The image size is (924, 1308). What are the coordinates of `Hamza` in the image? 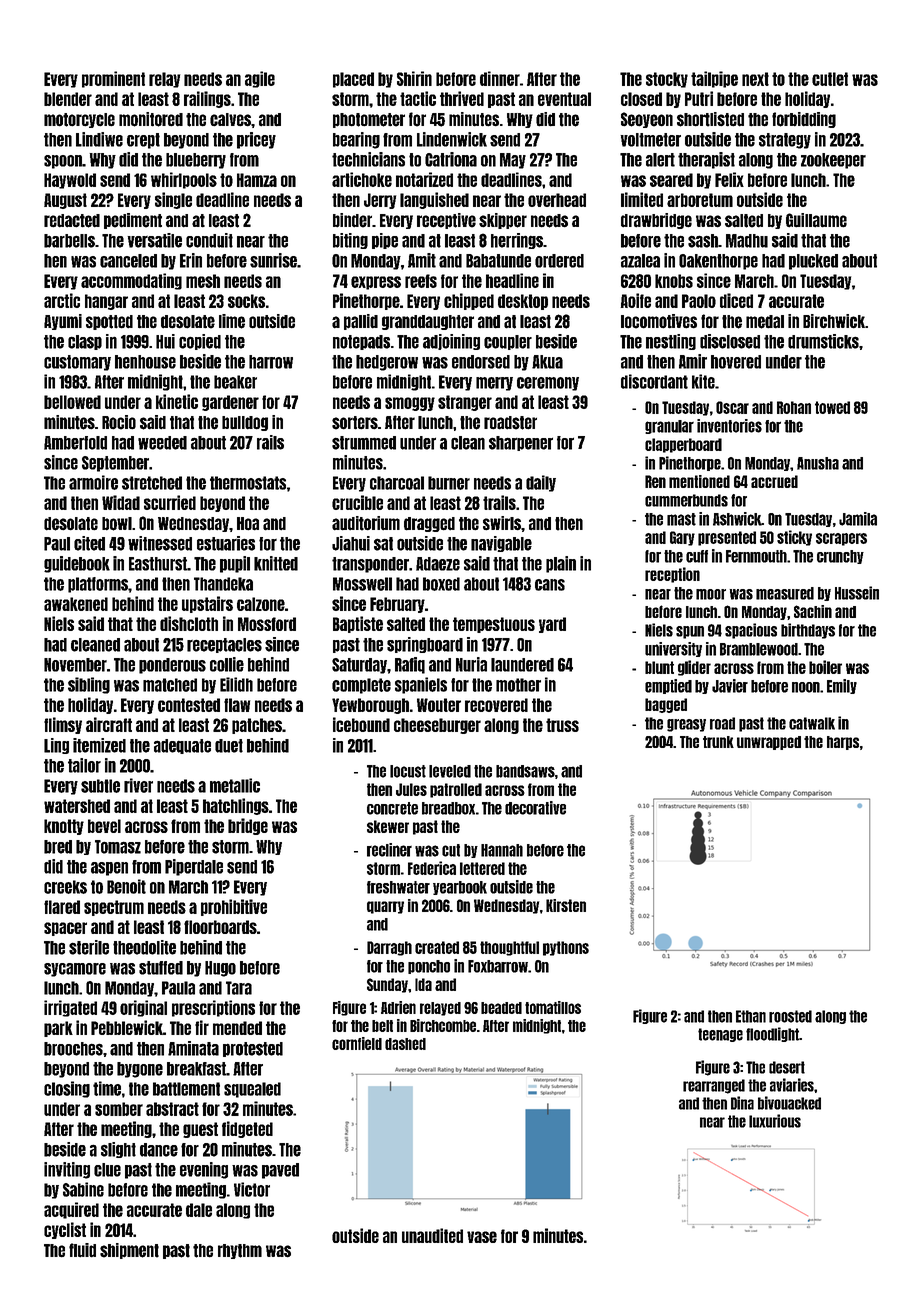 It's located at (257, 180).
